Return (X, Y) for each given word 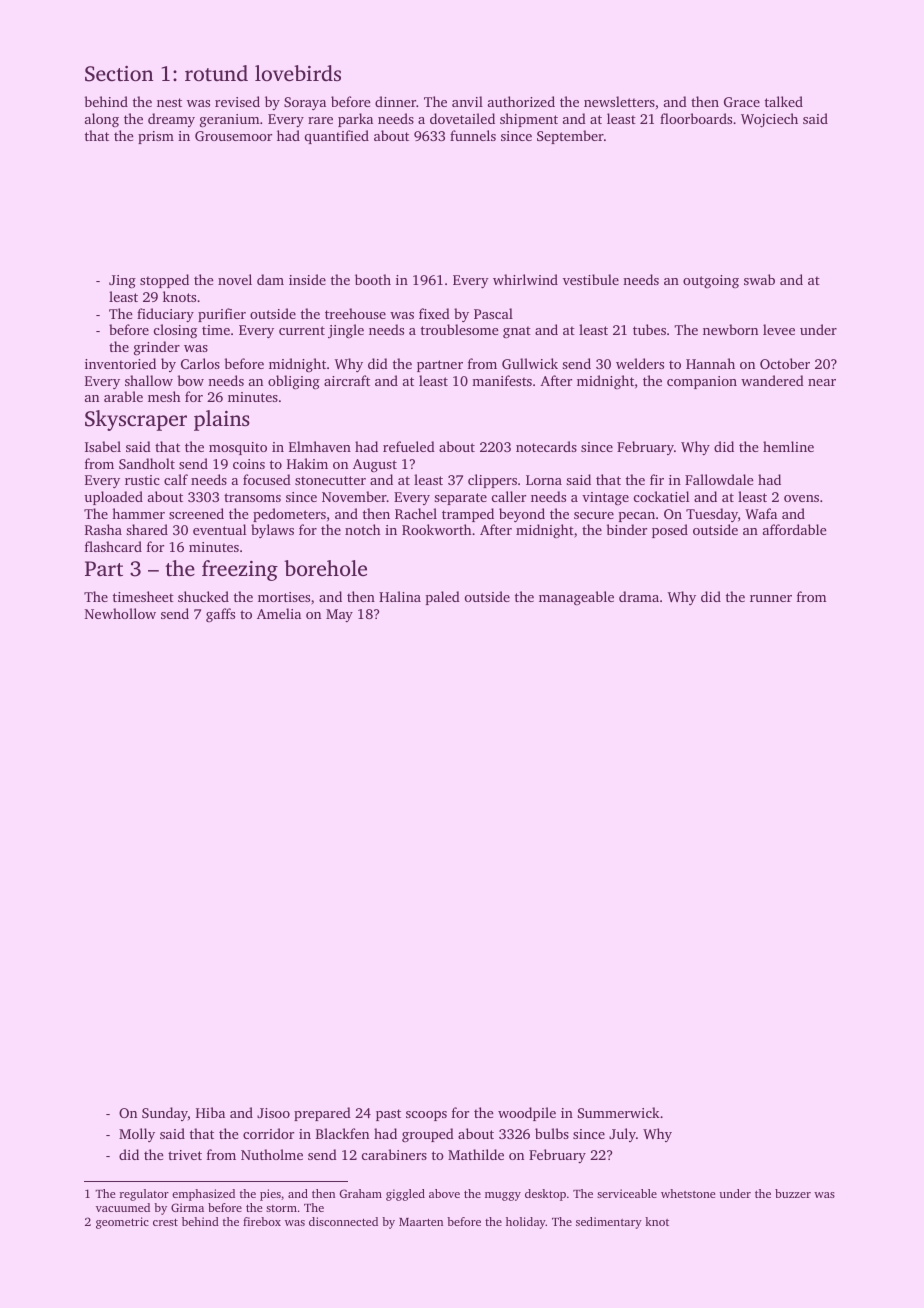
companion (702, 382)
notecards (546, 446)
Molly (137, 1135)
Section (119, 74)
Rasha (103, 529)
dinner (395, 101)
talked (784, 101)
